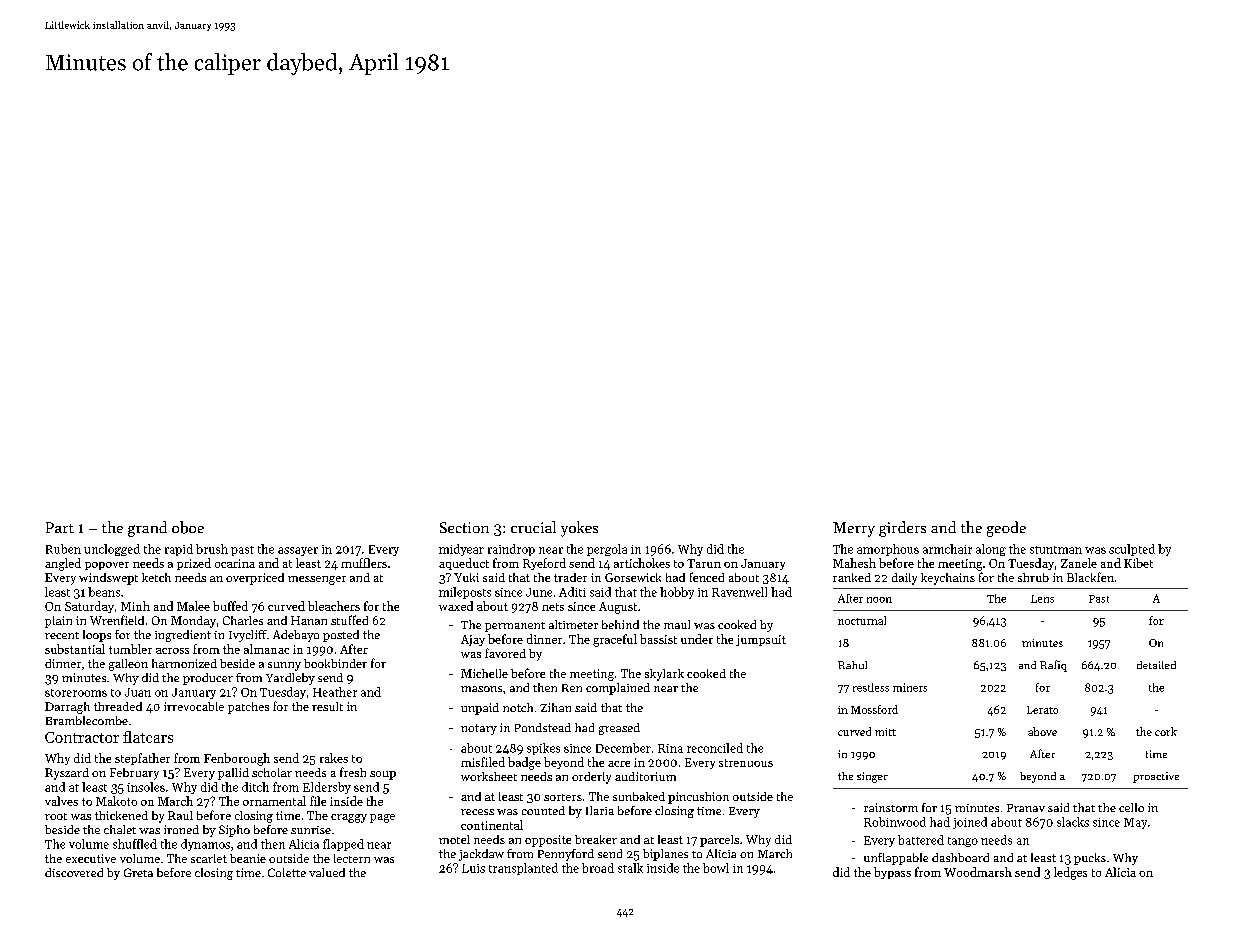 Image resolution: width=1233 pixels, height=952 pixels. I want to click on oboe, so click(188, 527).
